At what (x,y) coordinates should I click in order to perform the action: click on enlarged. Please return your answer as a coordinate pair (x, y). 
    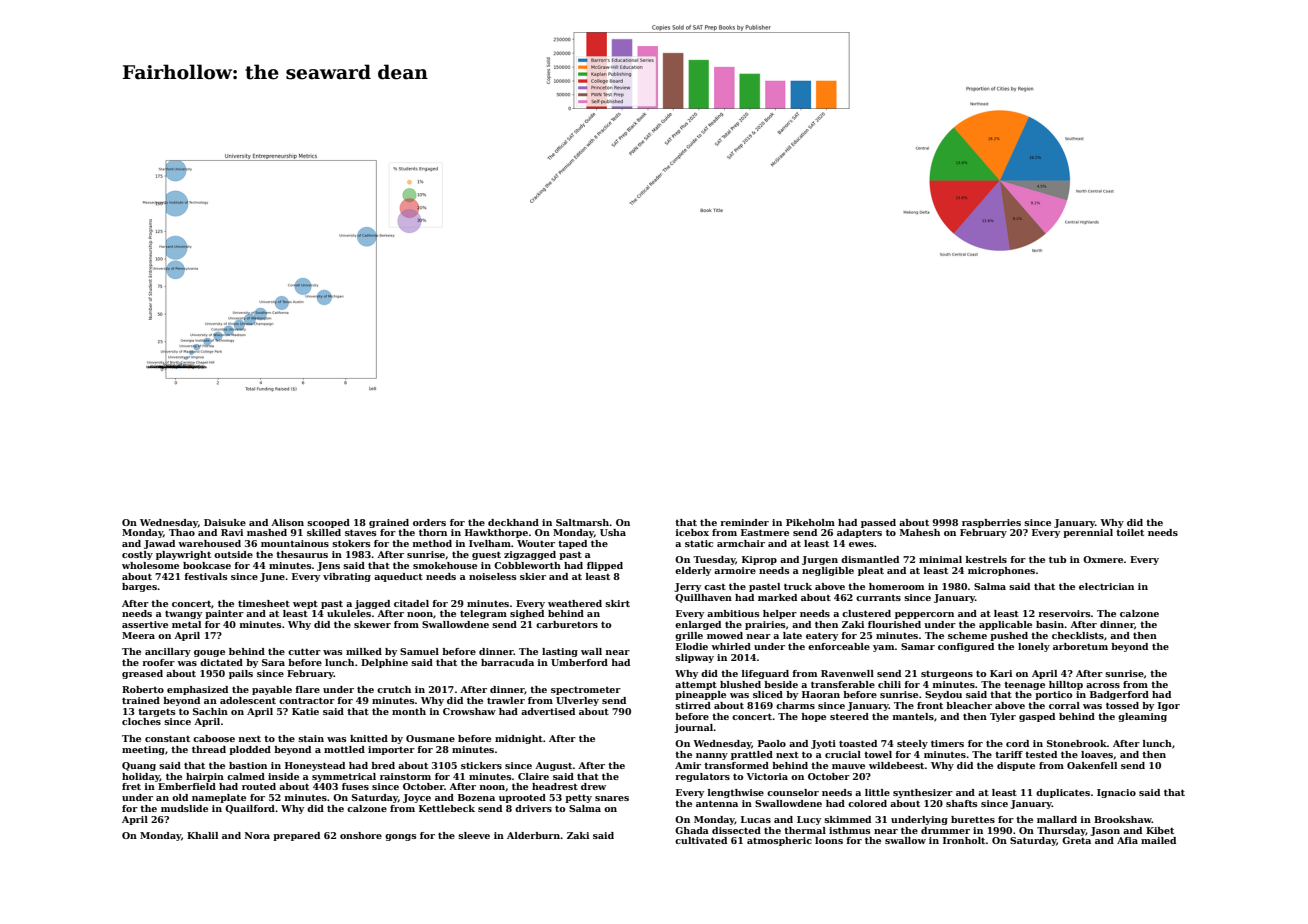
    Looking at the image, I should click on (698, 625).
